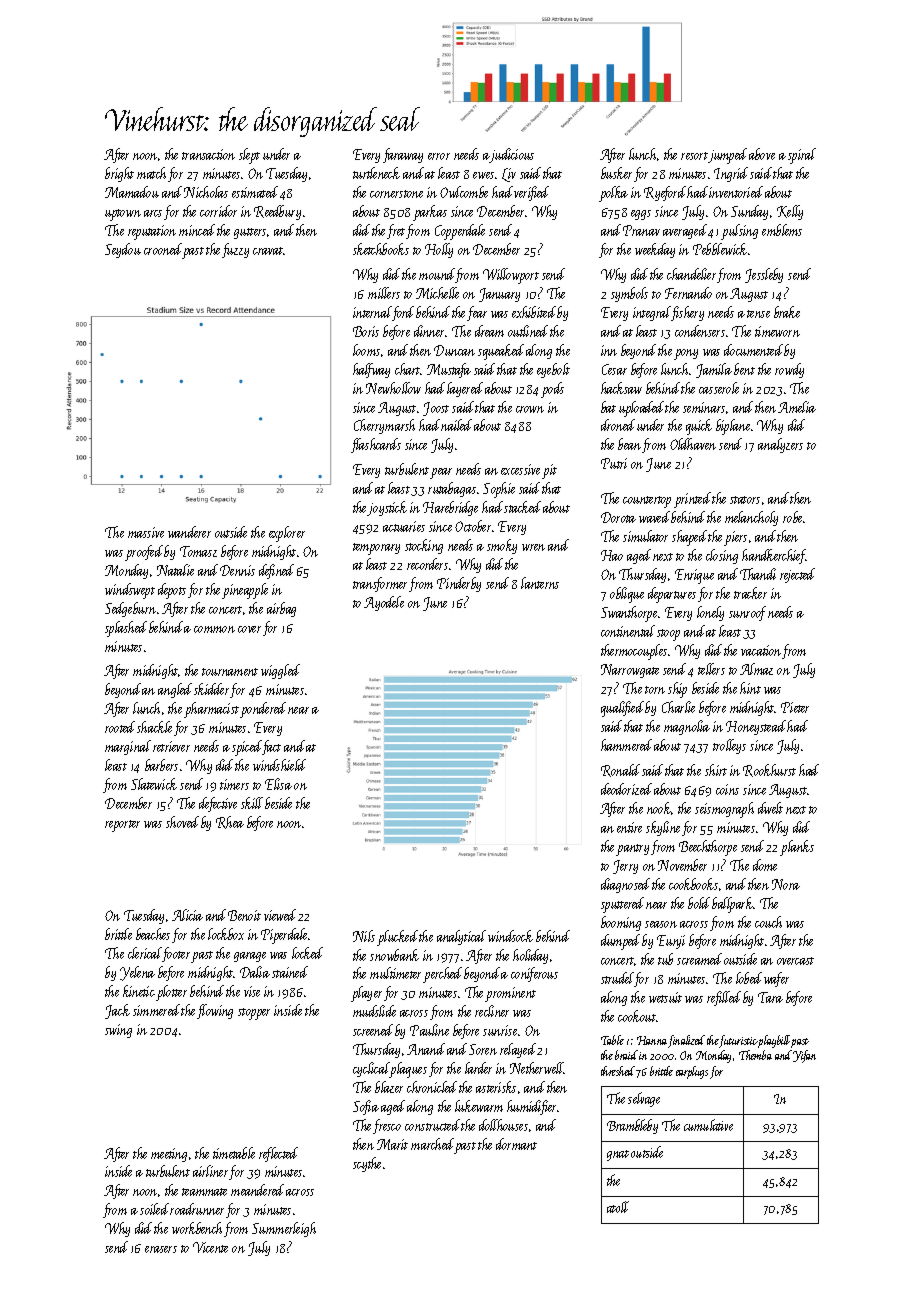  I want to click on atoll, so click(618, 1207).
